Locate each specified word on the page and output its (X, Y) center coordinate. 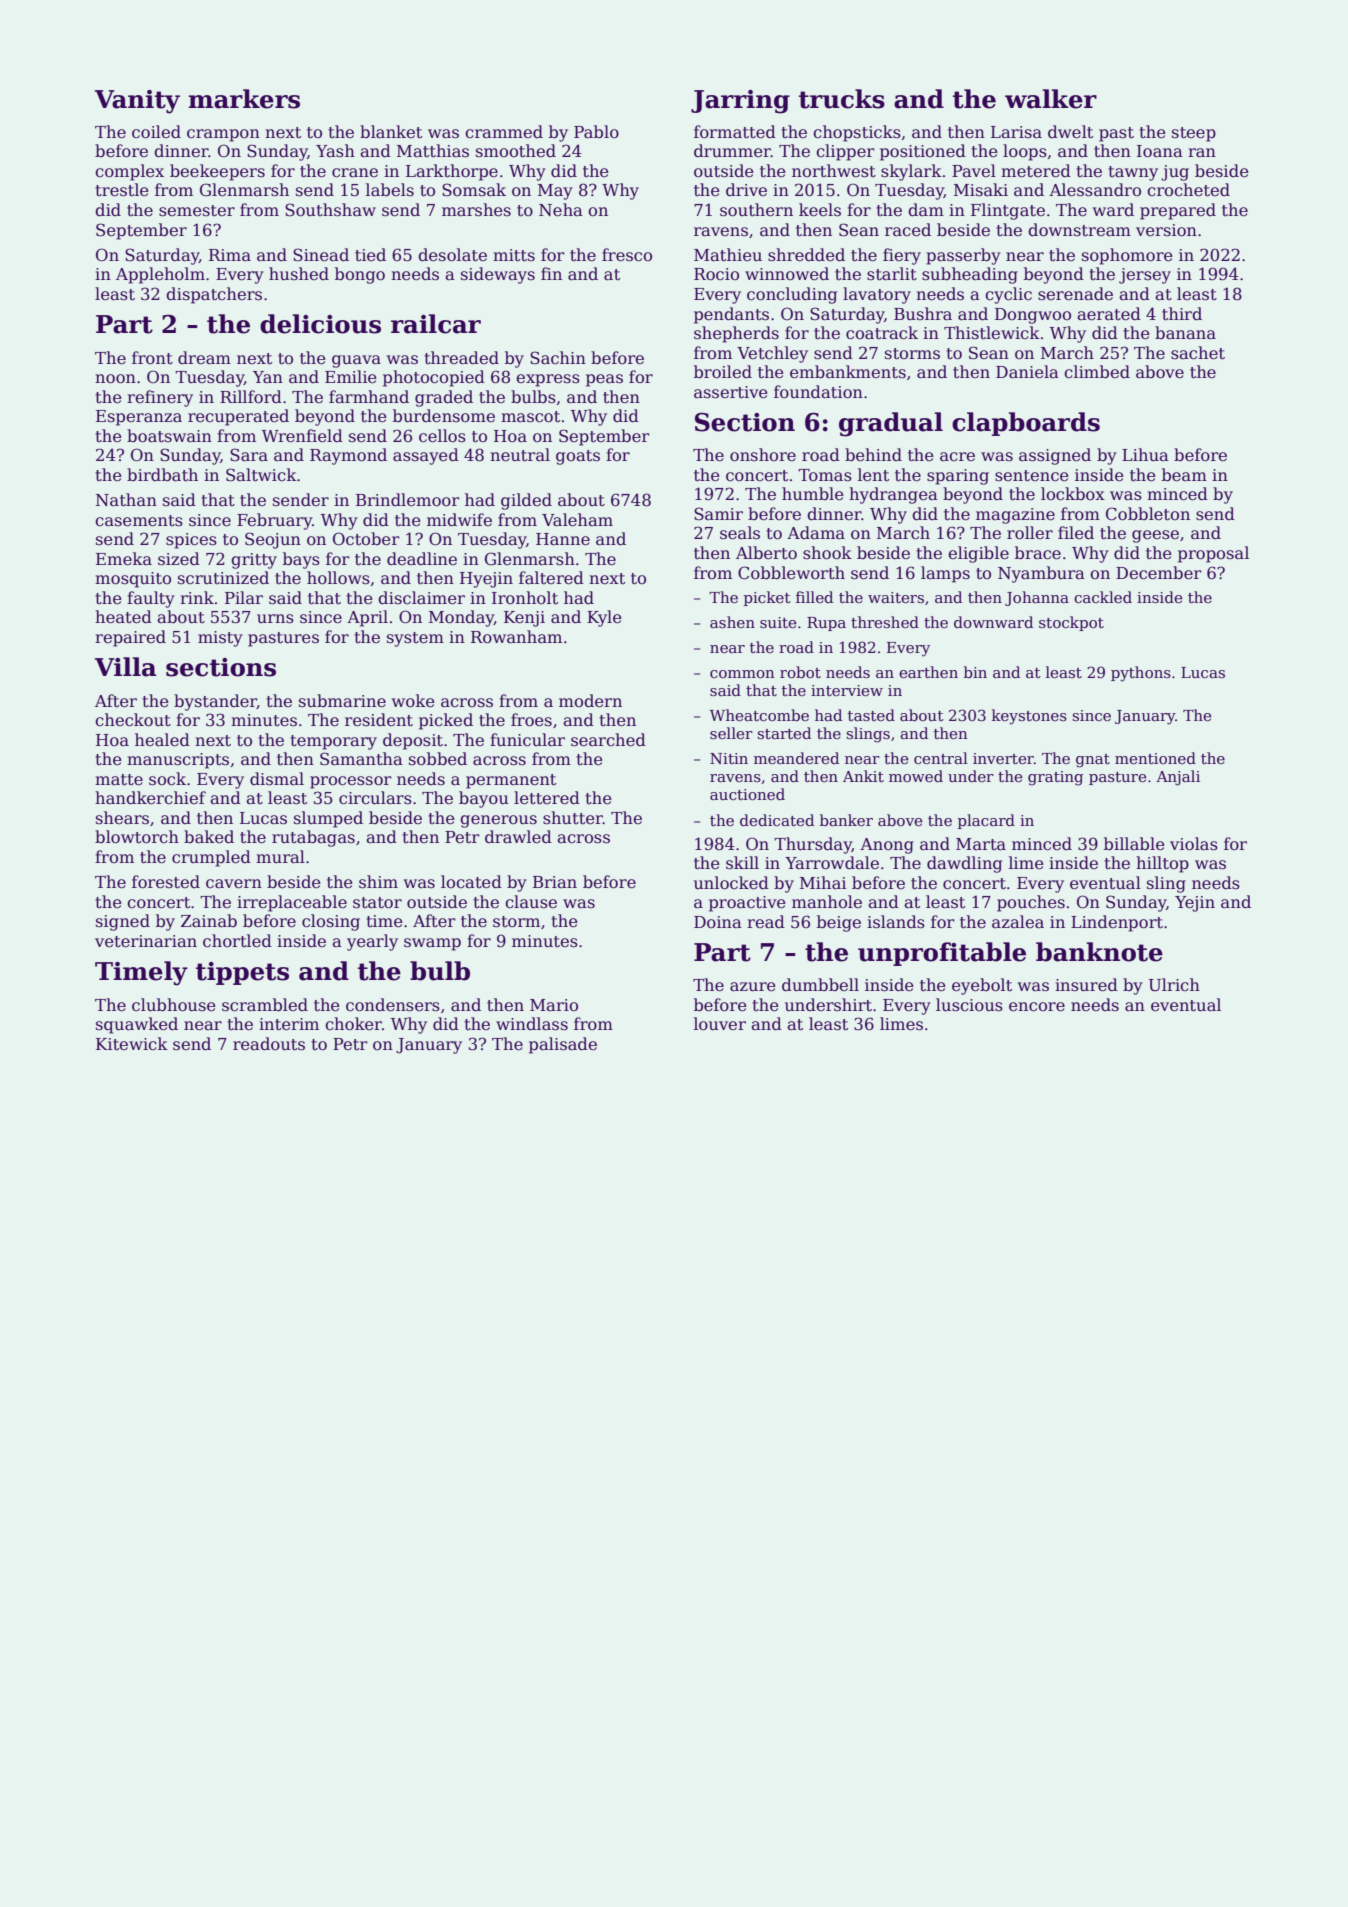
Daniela (1027, 372)
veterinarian (146, 941)
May (555, 192)
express (548, 380)
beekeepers (217, 172)
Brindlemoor (408, 500)
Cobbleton (1148, 514)
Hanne (563, 539)
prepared (1178, 211)
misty (220, 639)
